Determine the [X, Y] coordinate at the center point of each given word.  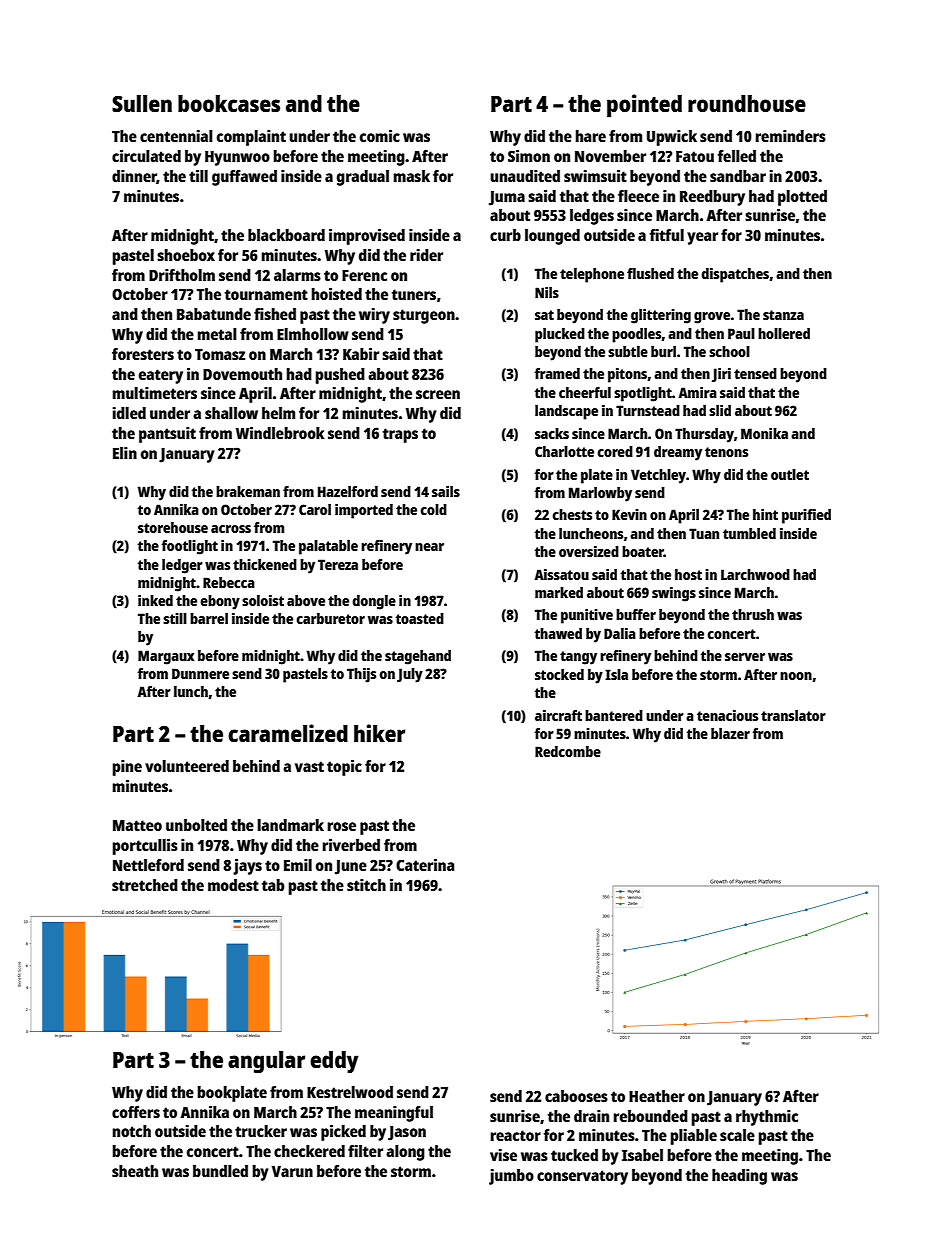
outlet [790, 474]
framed [557, 373]
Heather [657, 1096]
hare [591, 136]
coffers [136, 1112]
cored [615, 451]
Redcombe [568, 751]
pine [127, 768]
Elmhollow [313, 334]
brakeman [248, 491]
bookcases [229, 103]
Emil [298, 865]
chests [572, 514]
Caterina [425, 865]
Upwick [672, 138]
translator [793, 715]
